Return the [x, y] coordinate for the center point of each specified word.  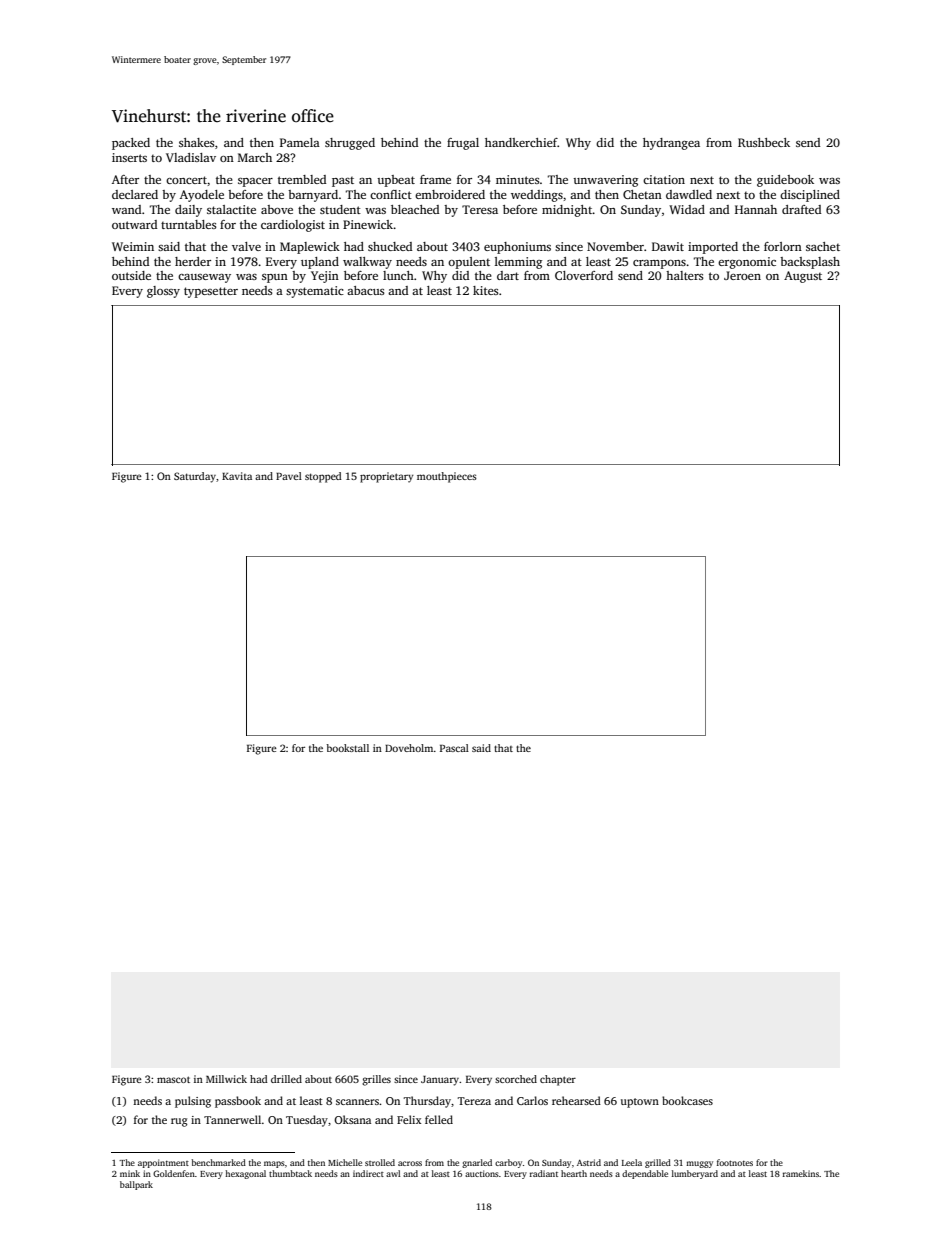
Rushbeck [764, 142]
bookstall [347, 748]
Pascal [454, 748]
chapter [558, 1080]
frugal [463, 144]
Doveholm [409, 748]
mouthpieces [447, 477]
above [277, 209]
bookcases [687, 1100]
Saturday [195, 477]
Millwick [226, 1079]
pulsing [193, 1102]
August [803, 277]
